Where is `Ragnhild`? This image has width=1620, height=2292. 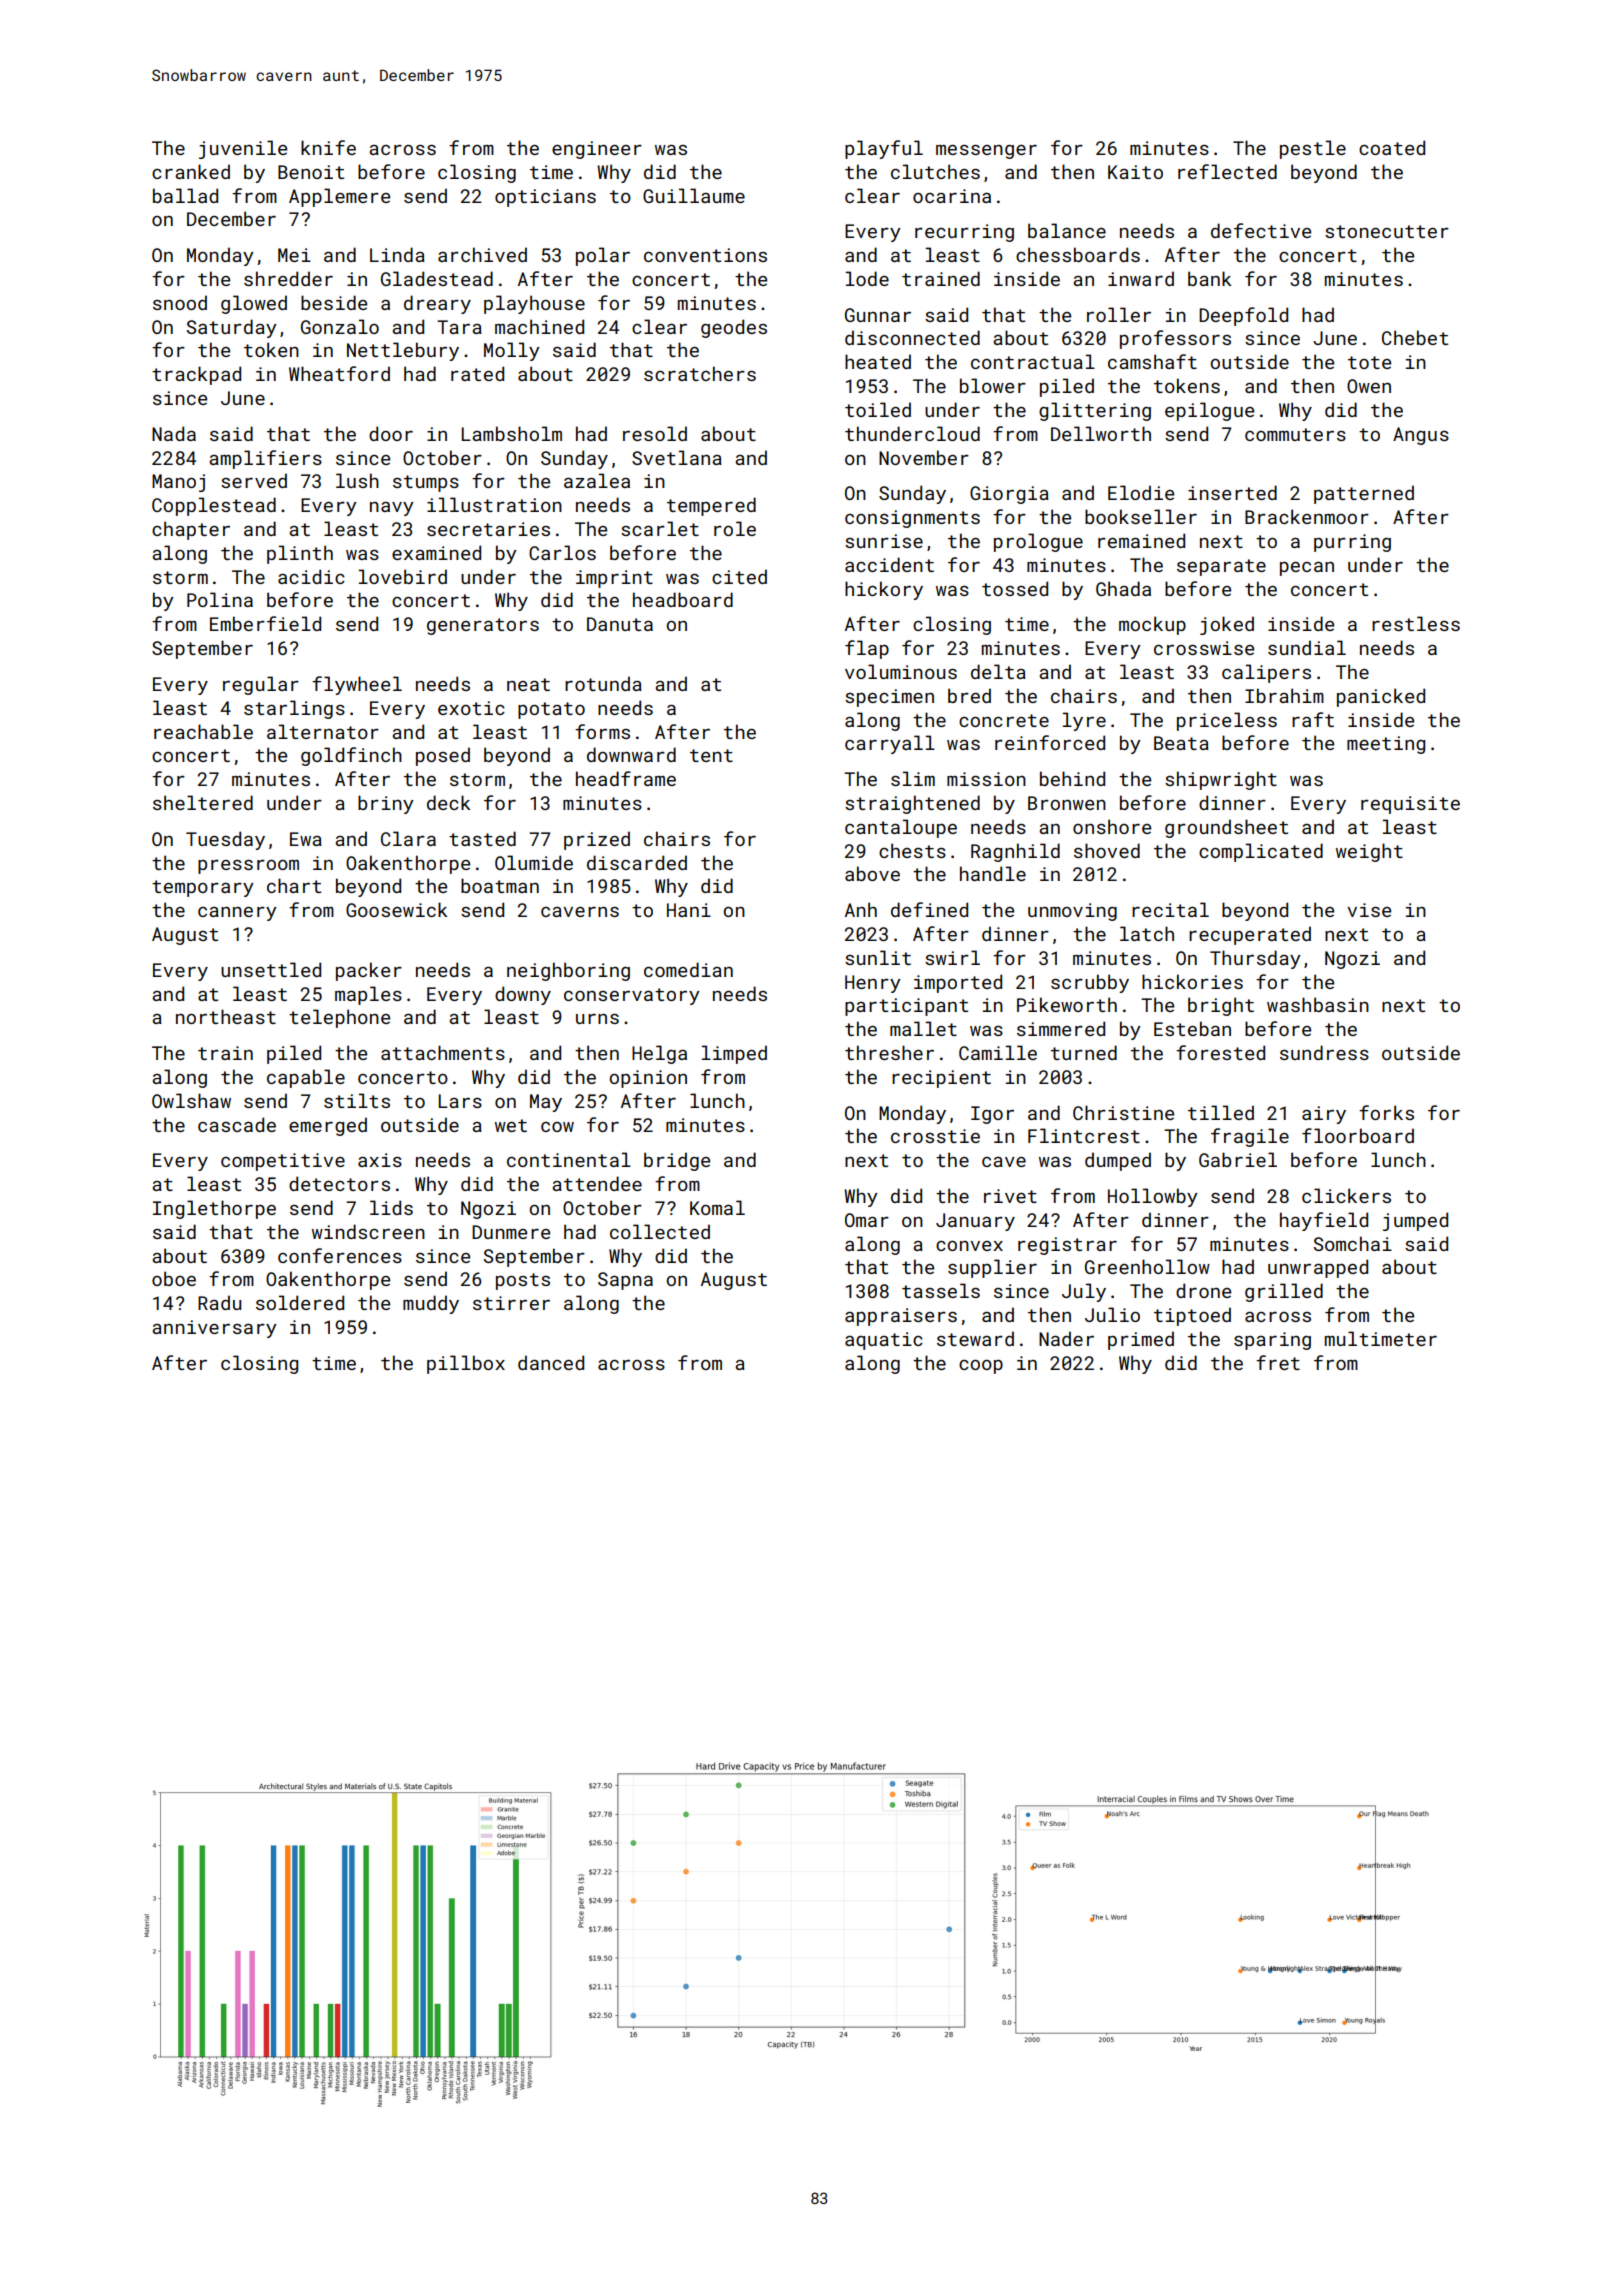
Ragnhild is located at coordinates (1015, 852).
